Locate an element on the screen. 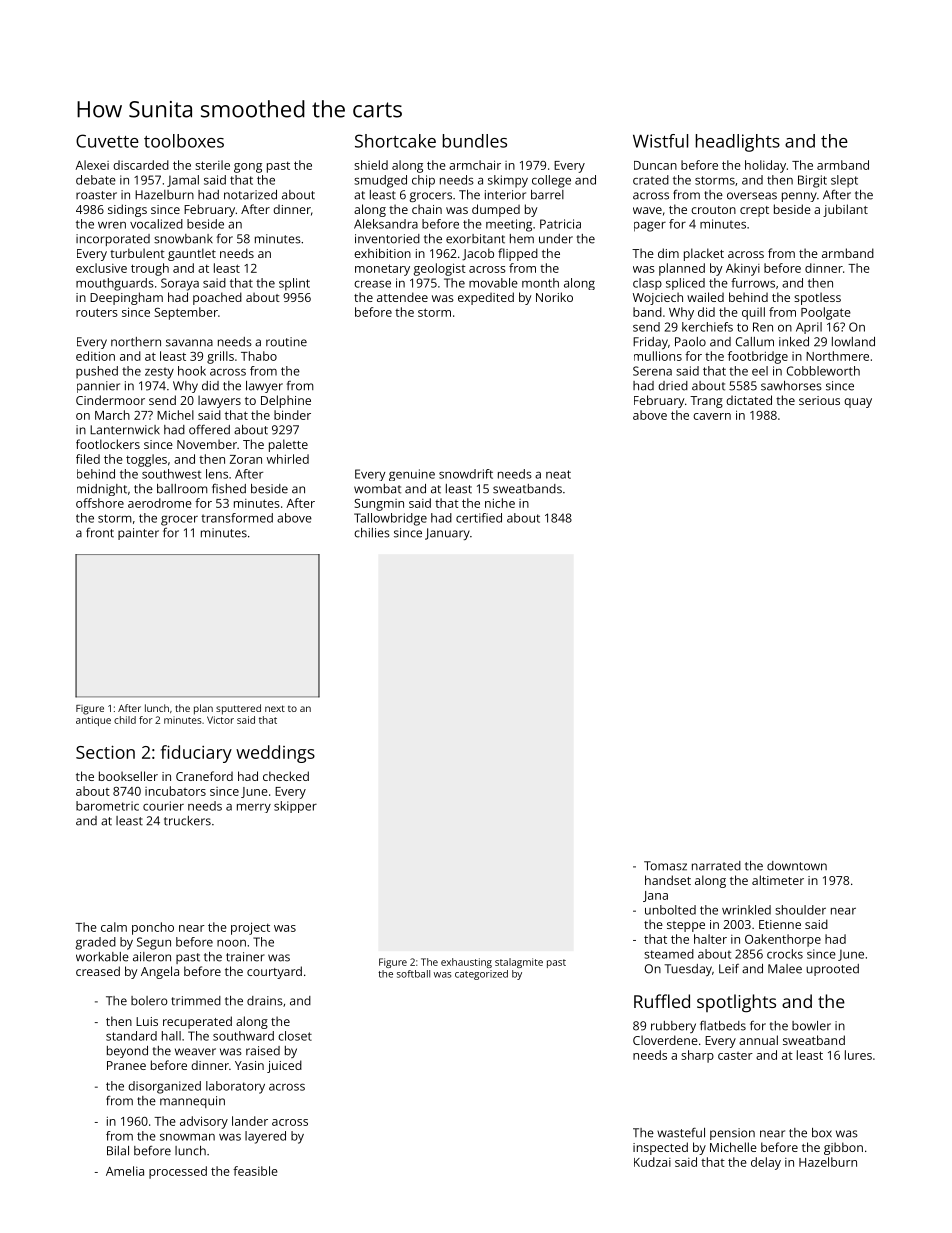 This screenshot has width=952, height=1233. edition is located at coordinates (95, 356).
